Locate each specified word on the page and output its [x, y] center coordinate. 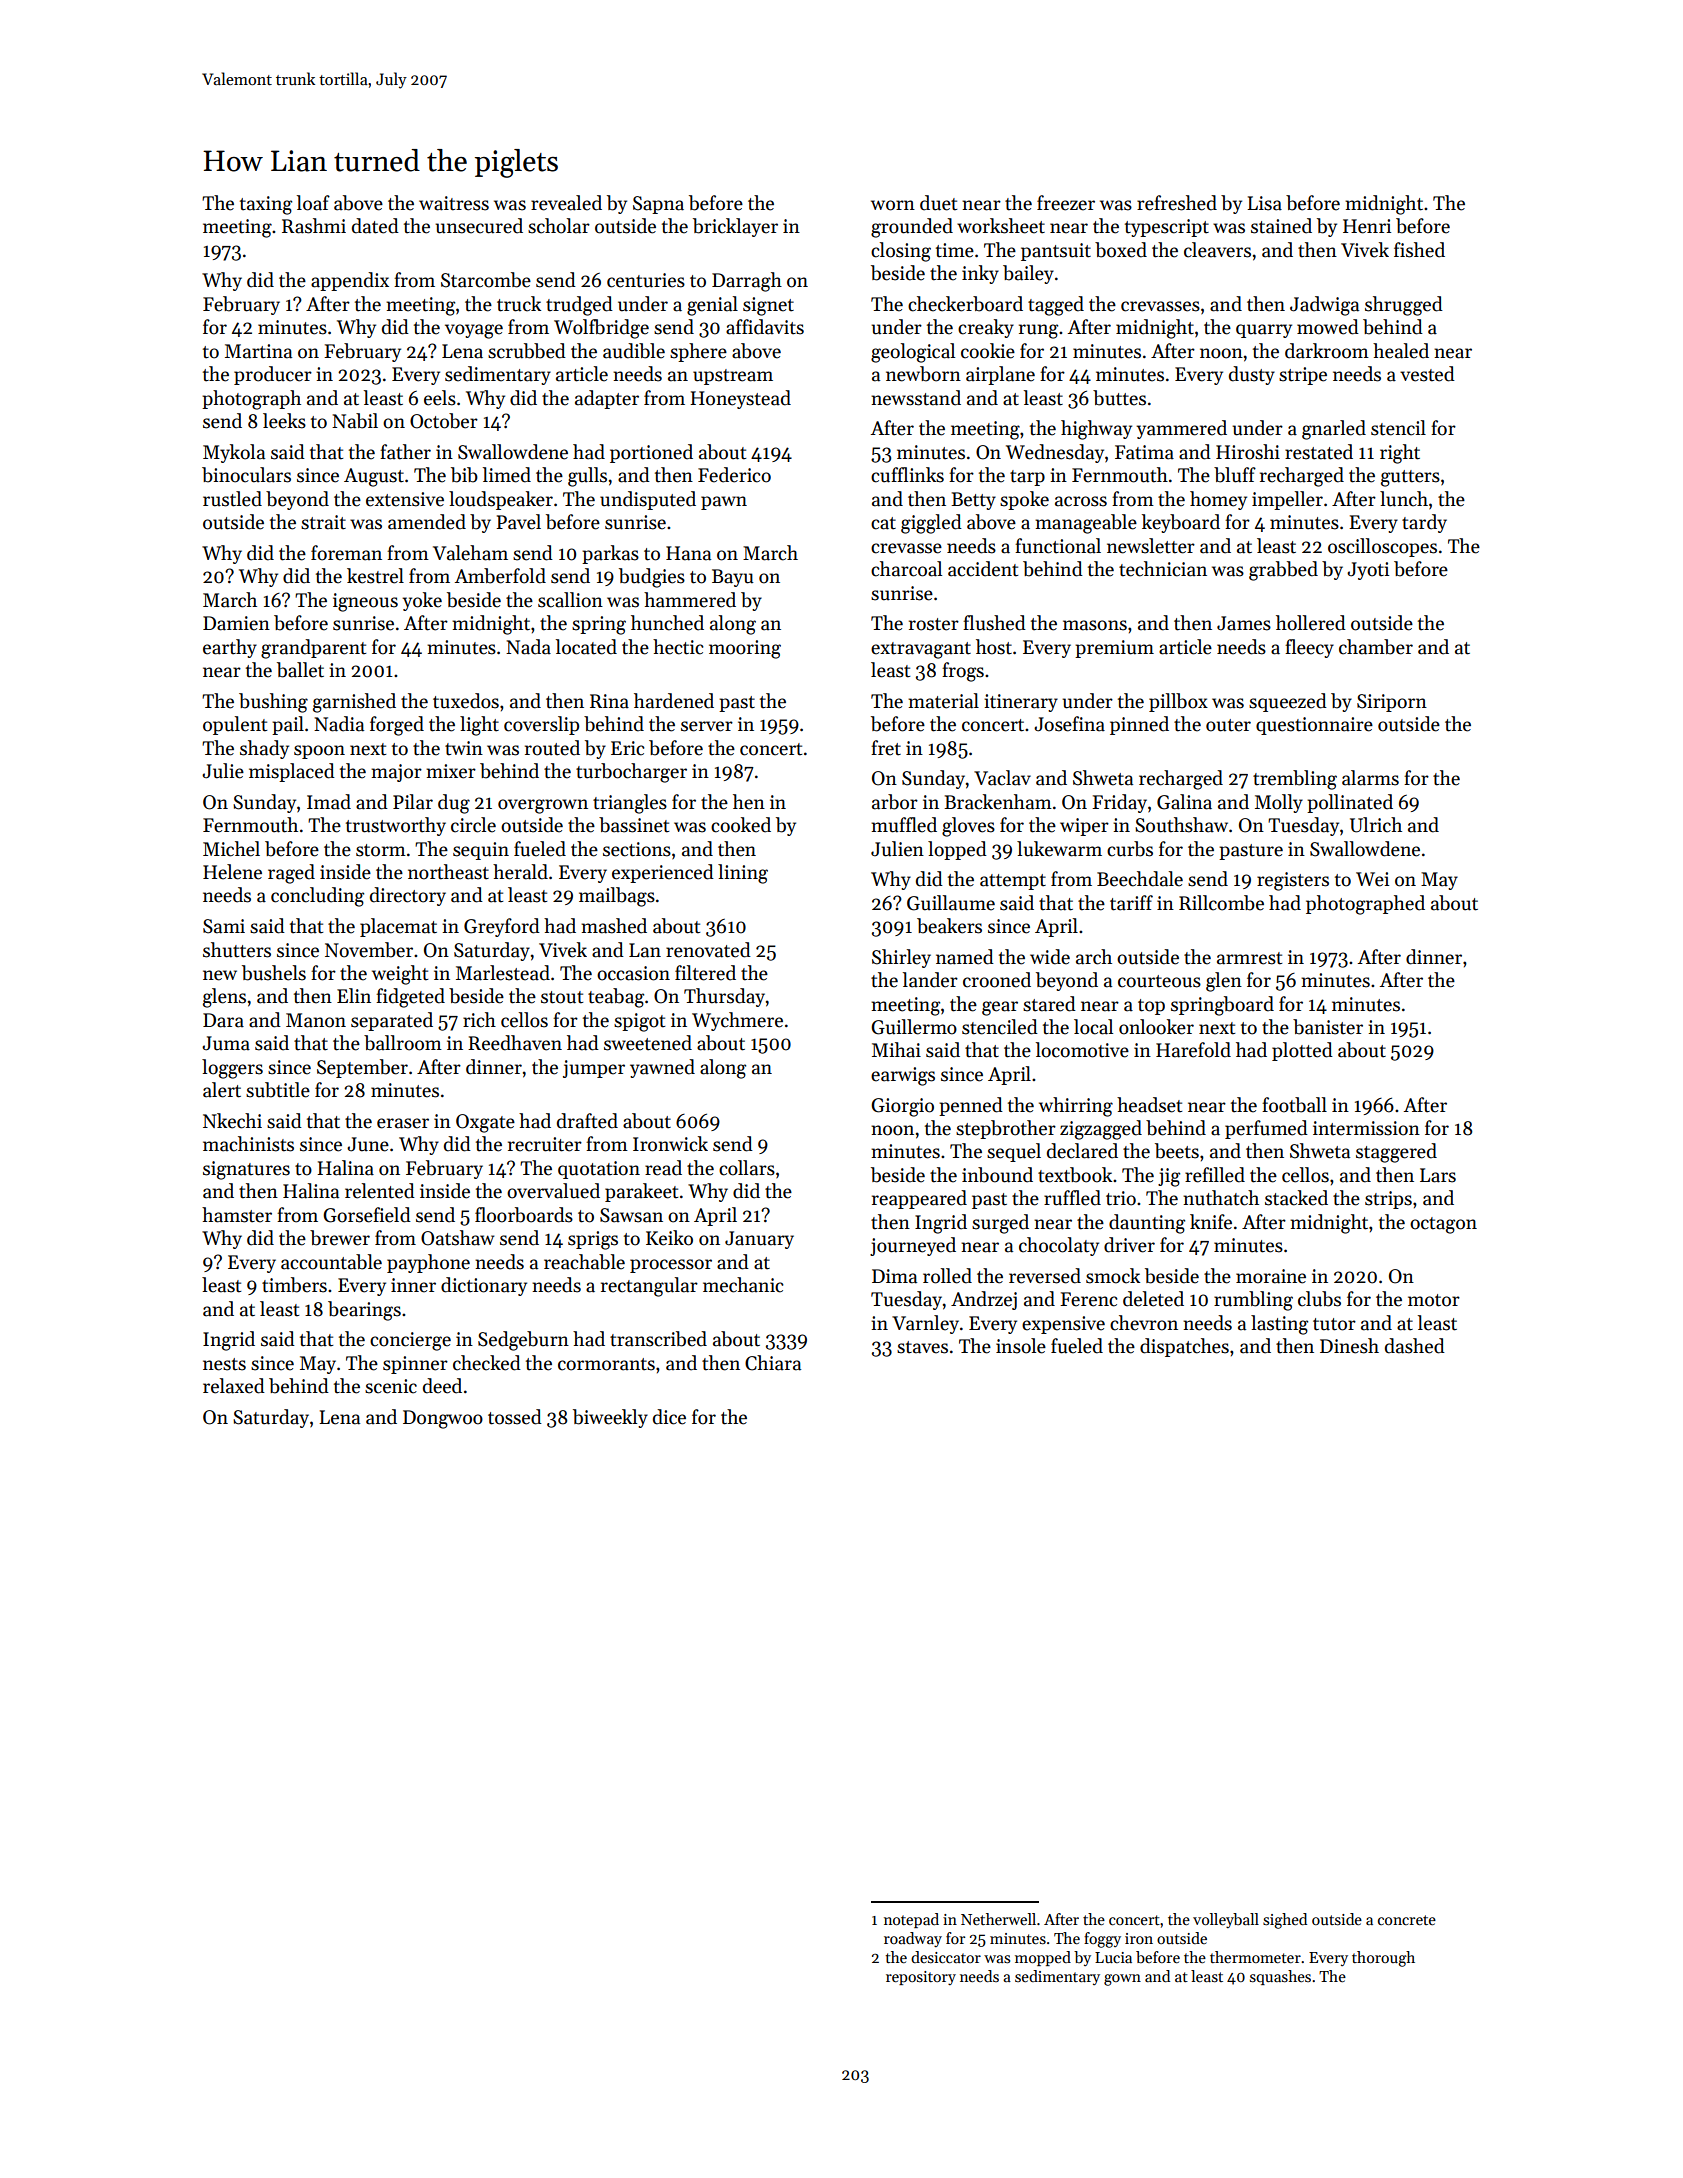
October [444, 421]
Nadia [339, 724]
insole [1021, 1346]
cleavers [1217, 250]
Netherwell [998, 1919]
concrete [1407, 1920]
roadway [913, 1939]
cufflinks [907, 475]
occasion [633, 973]
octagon [1443, 1225]
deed [442, 1386]
